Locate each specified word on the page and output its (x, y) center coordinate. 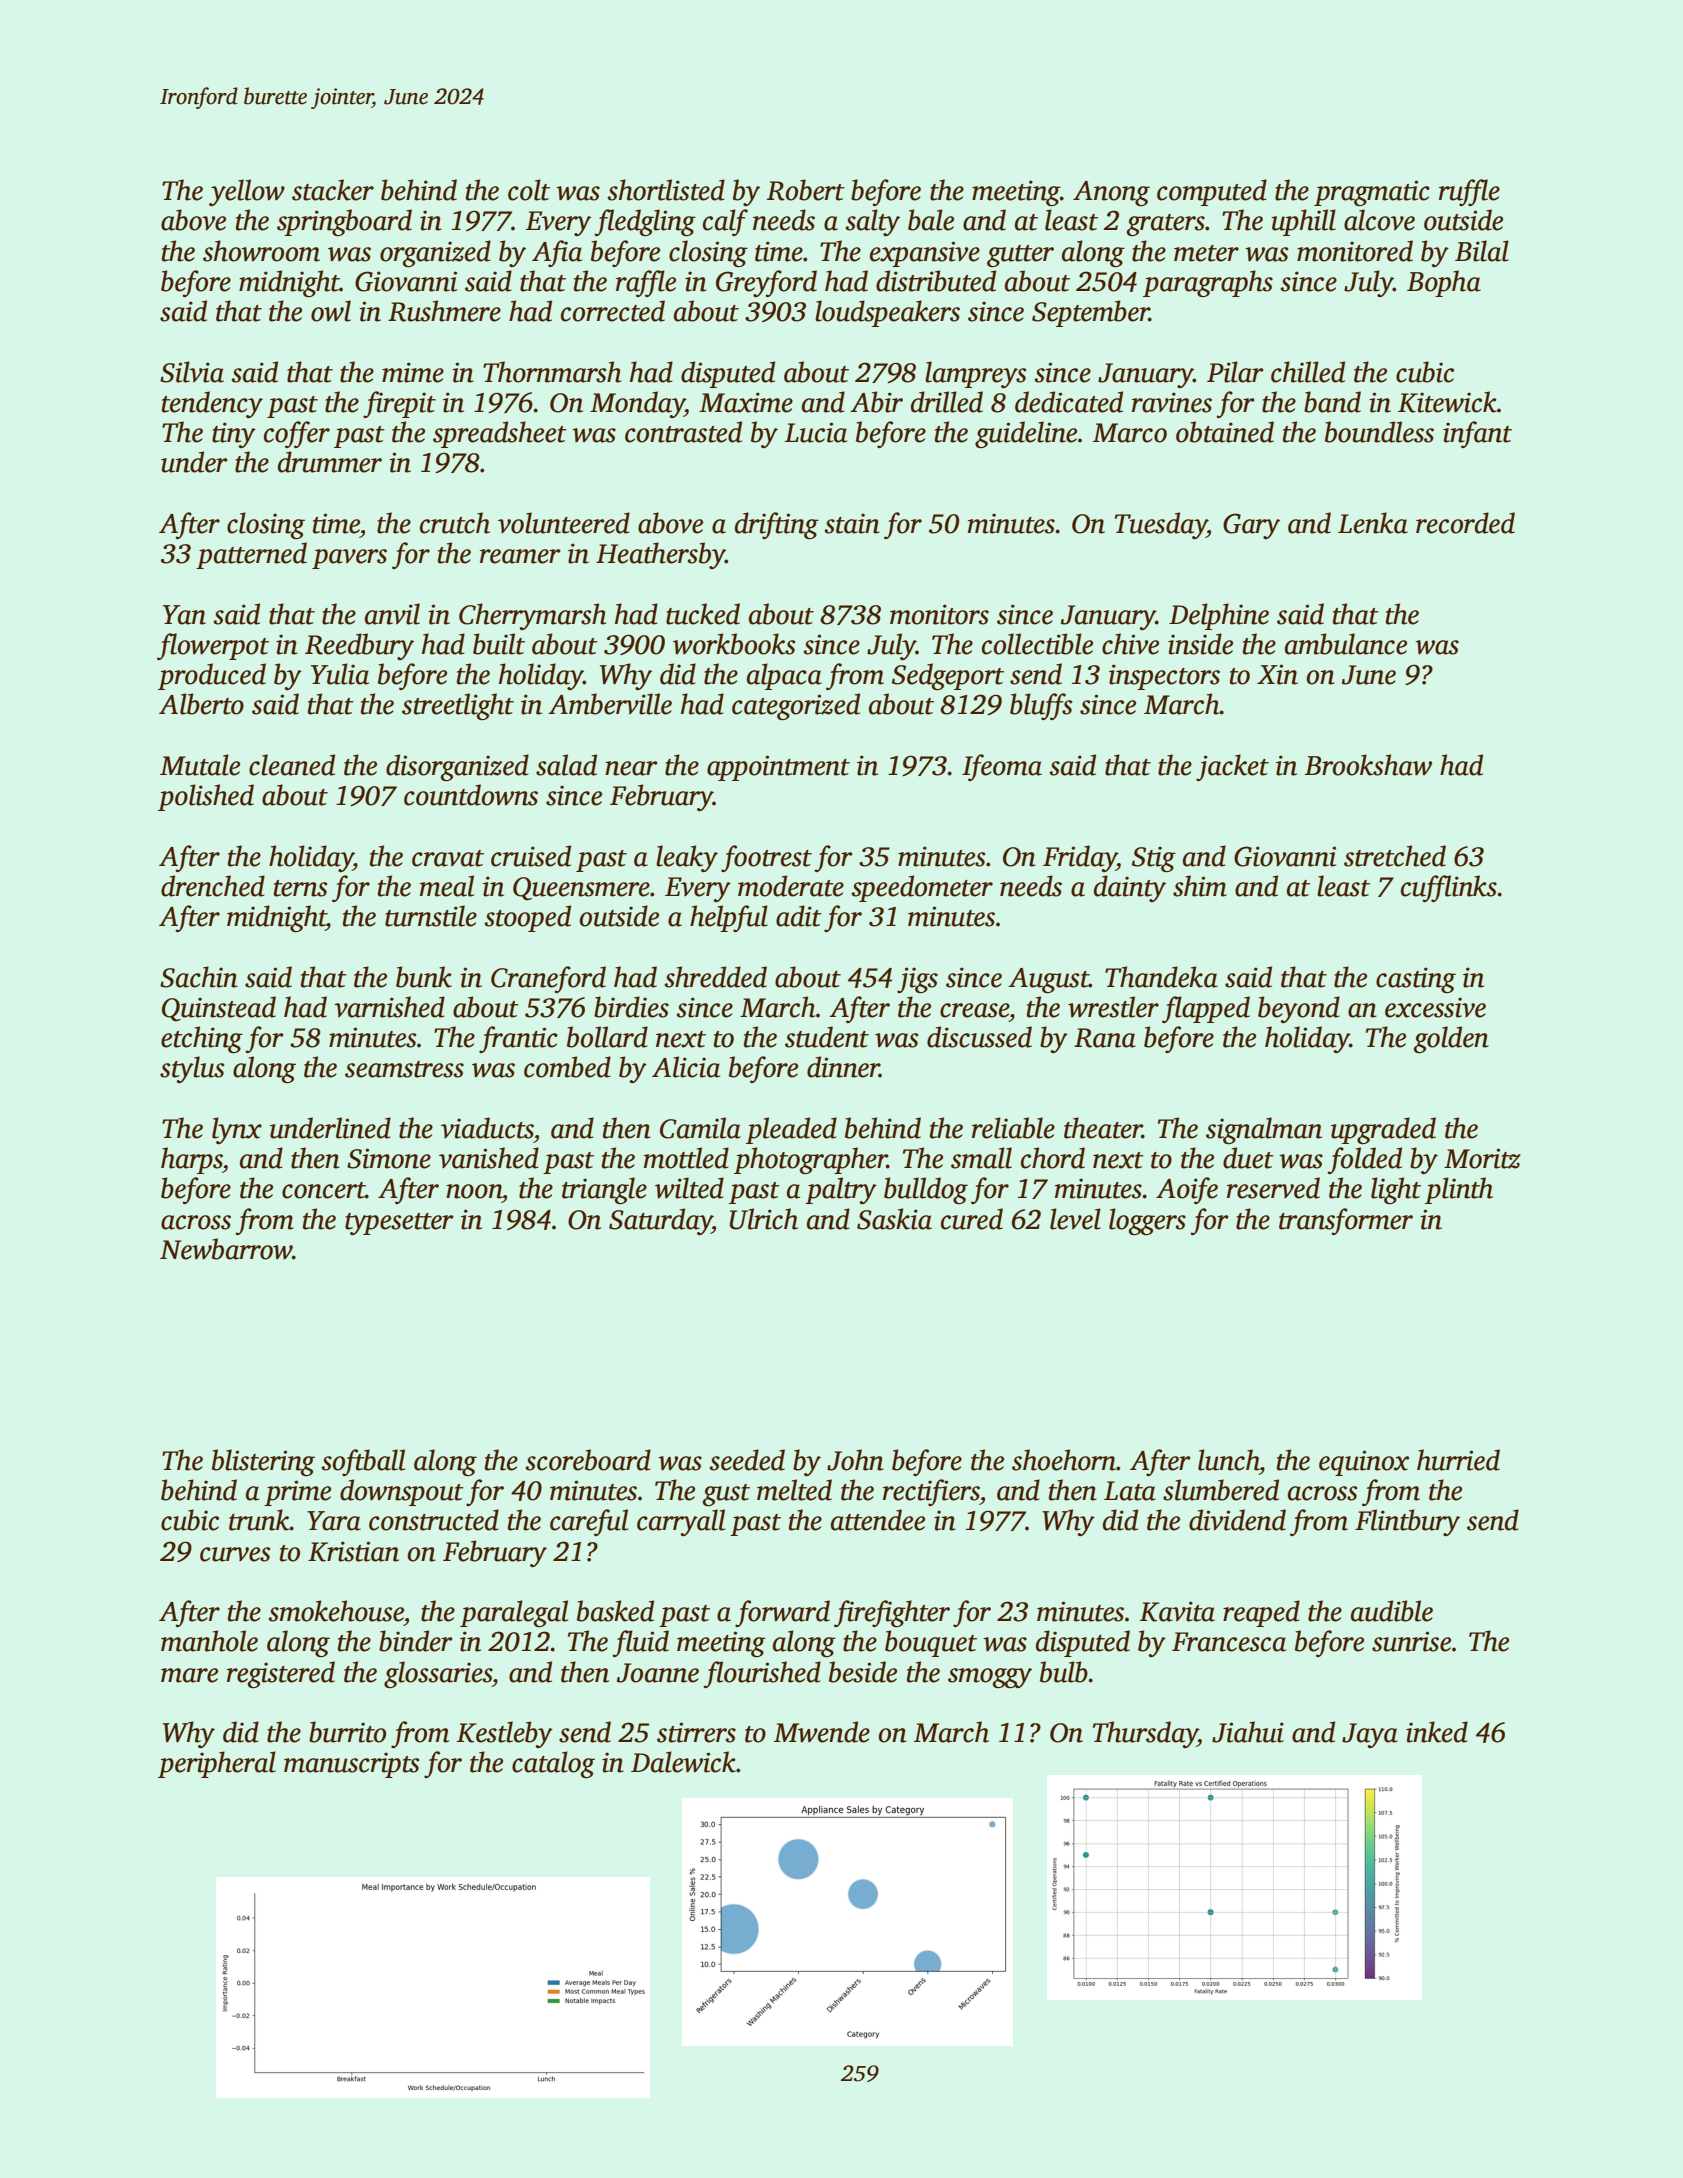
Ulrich (764, 1219)
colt (529, 190)
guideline (1026, 434)
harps (192, 1160)
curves (235, 1554)
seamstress (404, 1069)
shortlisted (666, 190)
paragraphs (1208, 283)
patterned (251, 555)
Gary (1251, 526)
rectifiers (931, 1492)
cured (972, 1219)
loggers (1147, 1221)
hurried (1458, 1460)
